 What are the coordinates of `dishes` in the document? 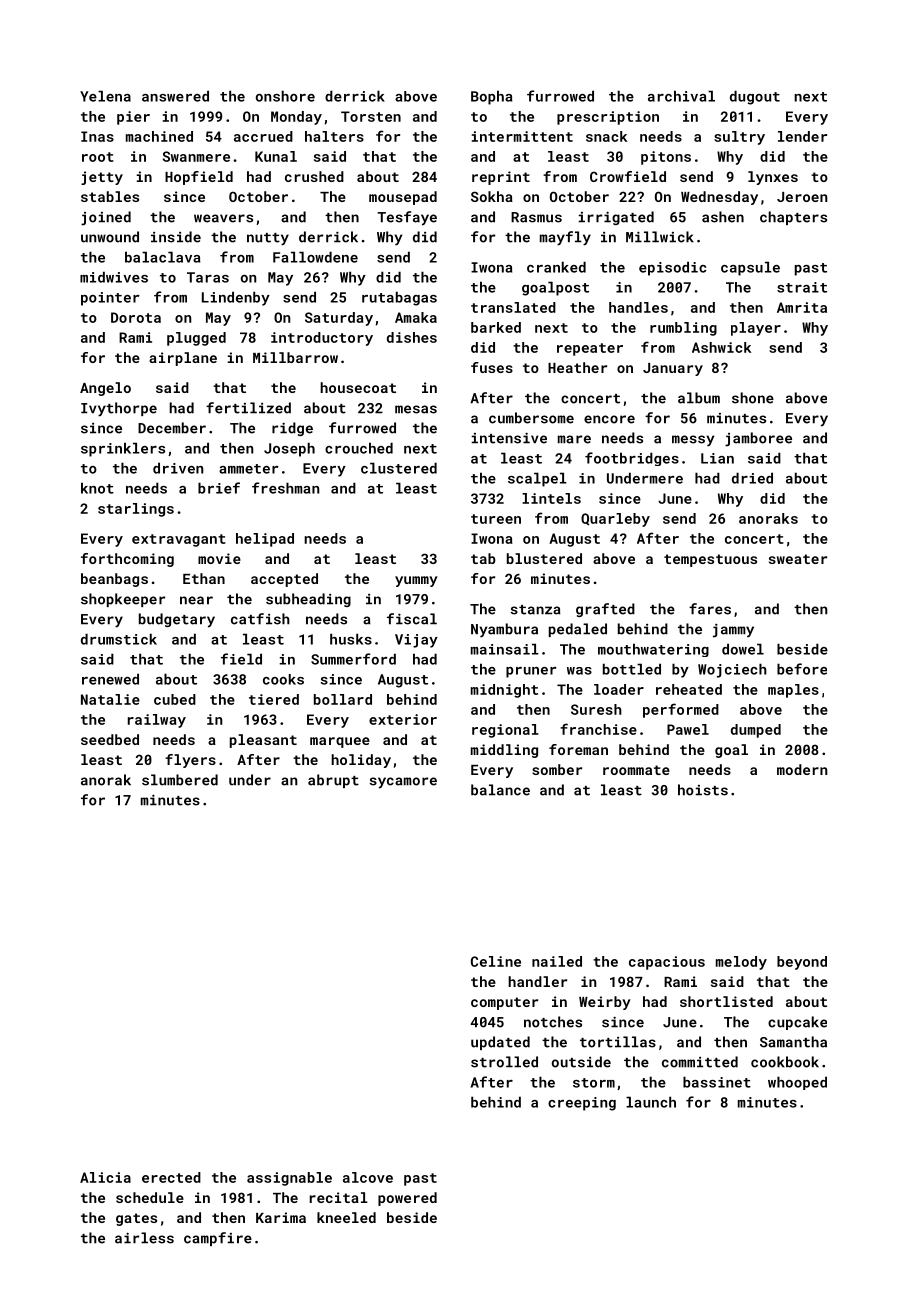 It's located at (412, 337).
